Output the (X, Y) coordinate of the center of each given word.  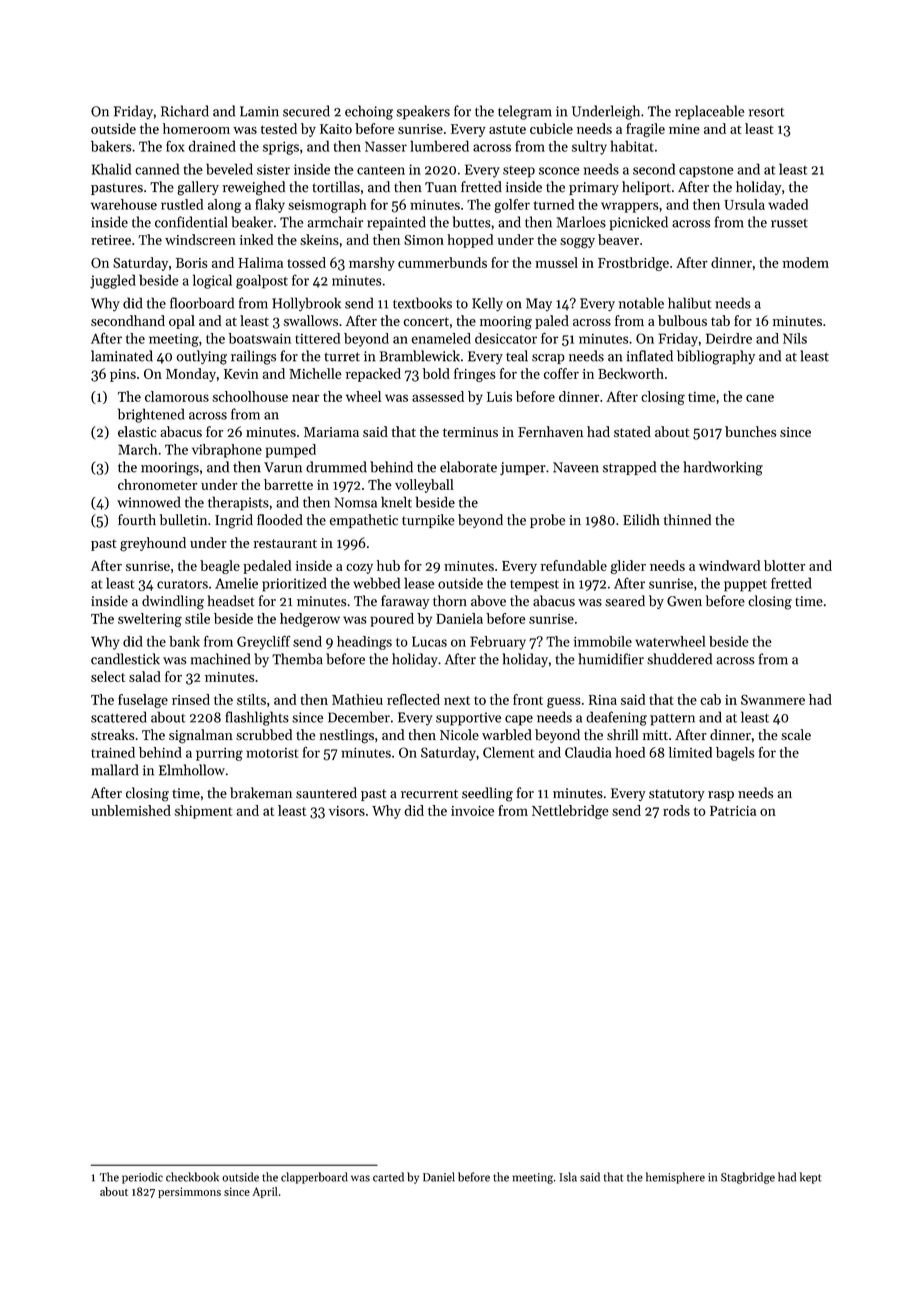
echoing (369, 112)
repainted (396, 223)
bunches (750, 431)
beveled (229, 169)
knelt (396, 502)
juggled (113, 281)
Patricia (733, 811)
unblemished (131, 810)
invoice (472, 811)
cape (519, 720)
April (265, 1192)
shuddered (679, 659)
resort (766, 112)
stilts (251, 699)
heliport (646, 188)
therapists (238, 503)
